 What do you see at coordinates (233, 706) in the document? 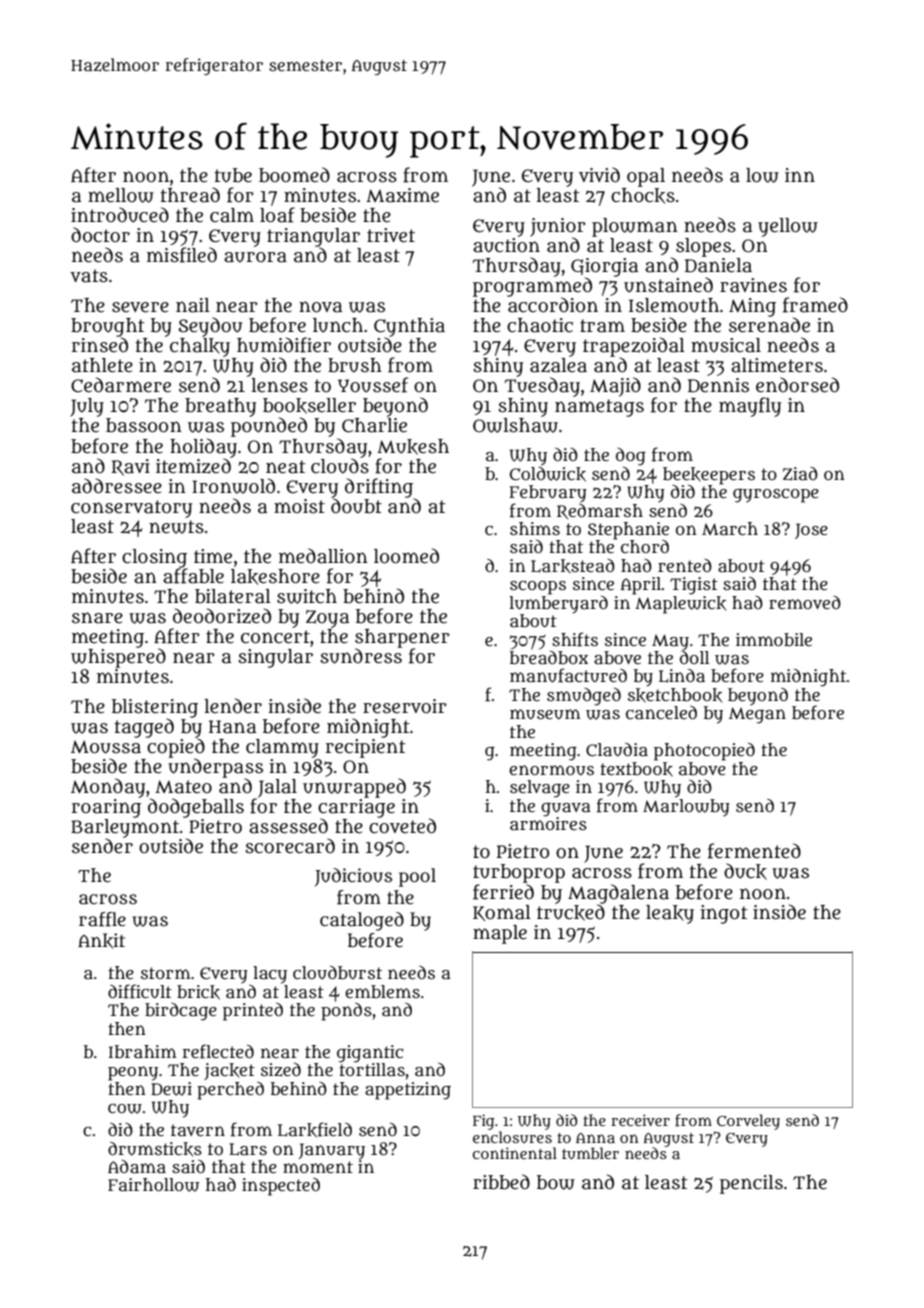
I see `lender` at bounding box center [233, 706].
